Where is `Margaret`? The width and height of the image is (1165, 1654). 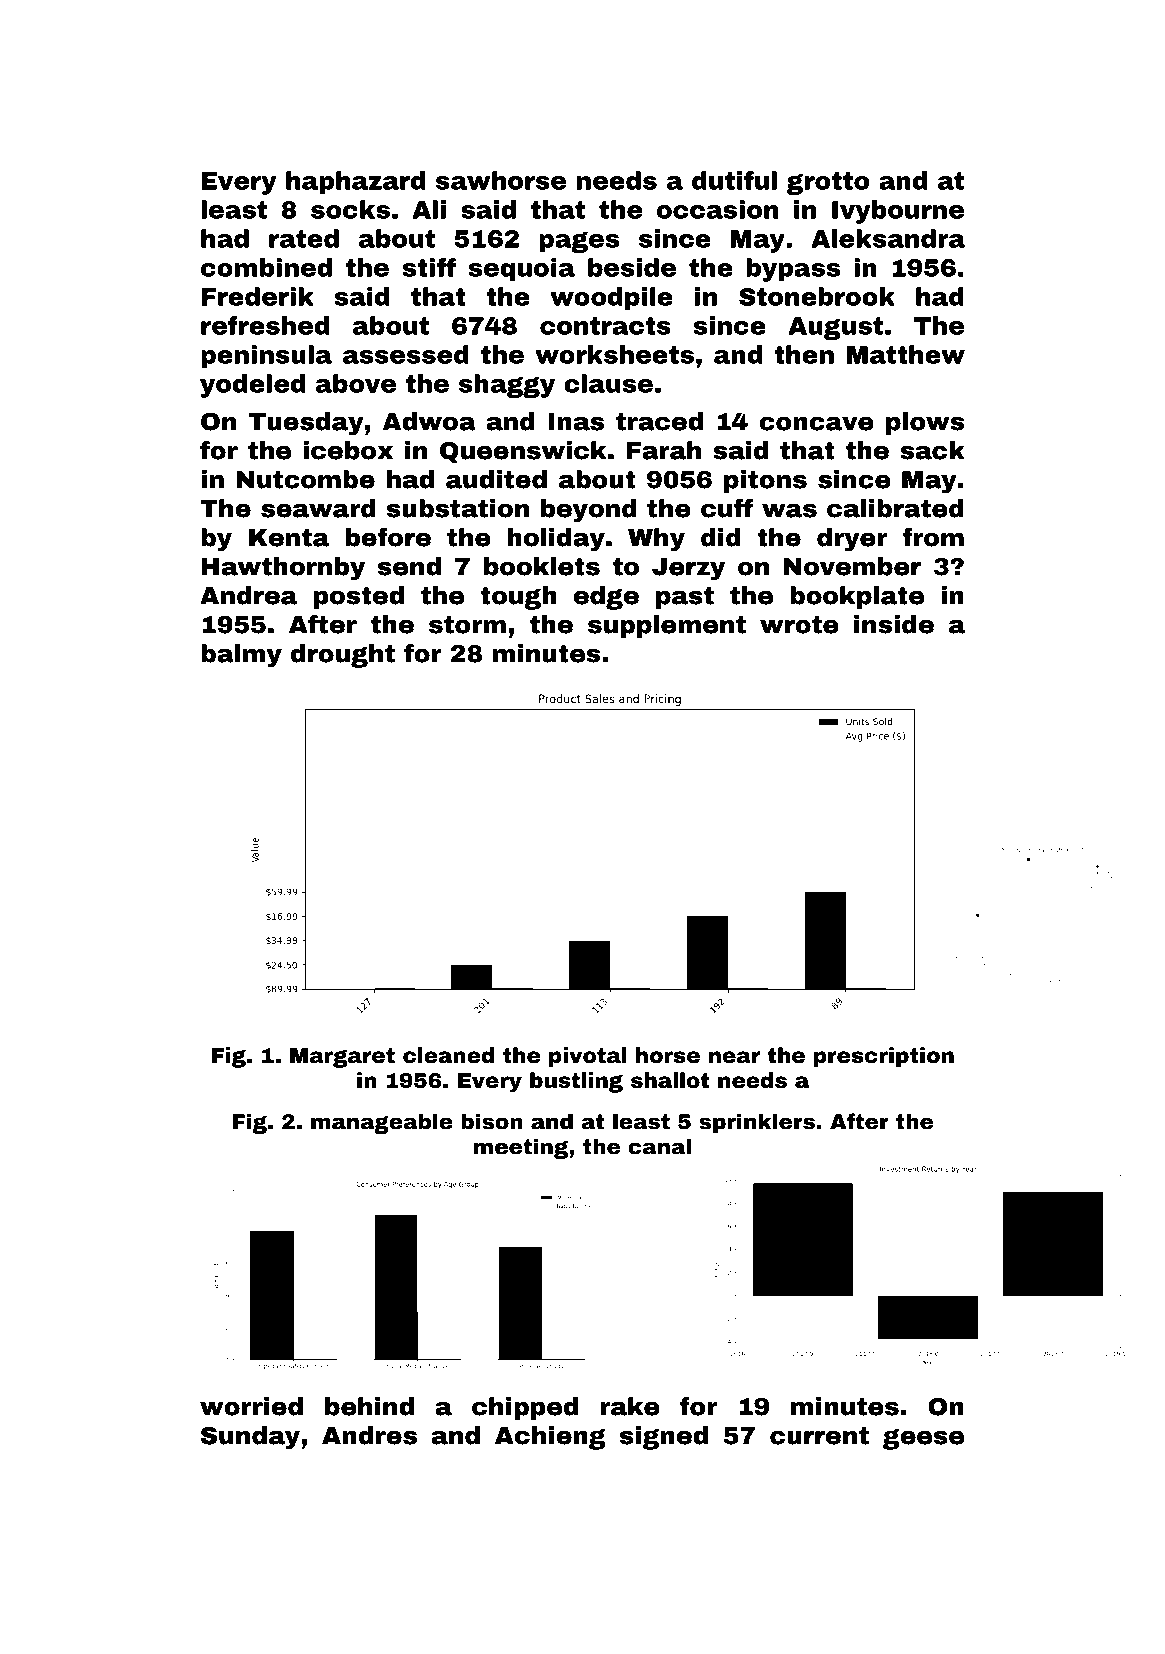 Margaret is located at coordinates (342, 1058).
